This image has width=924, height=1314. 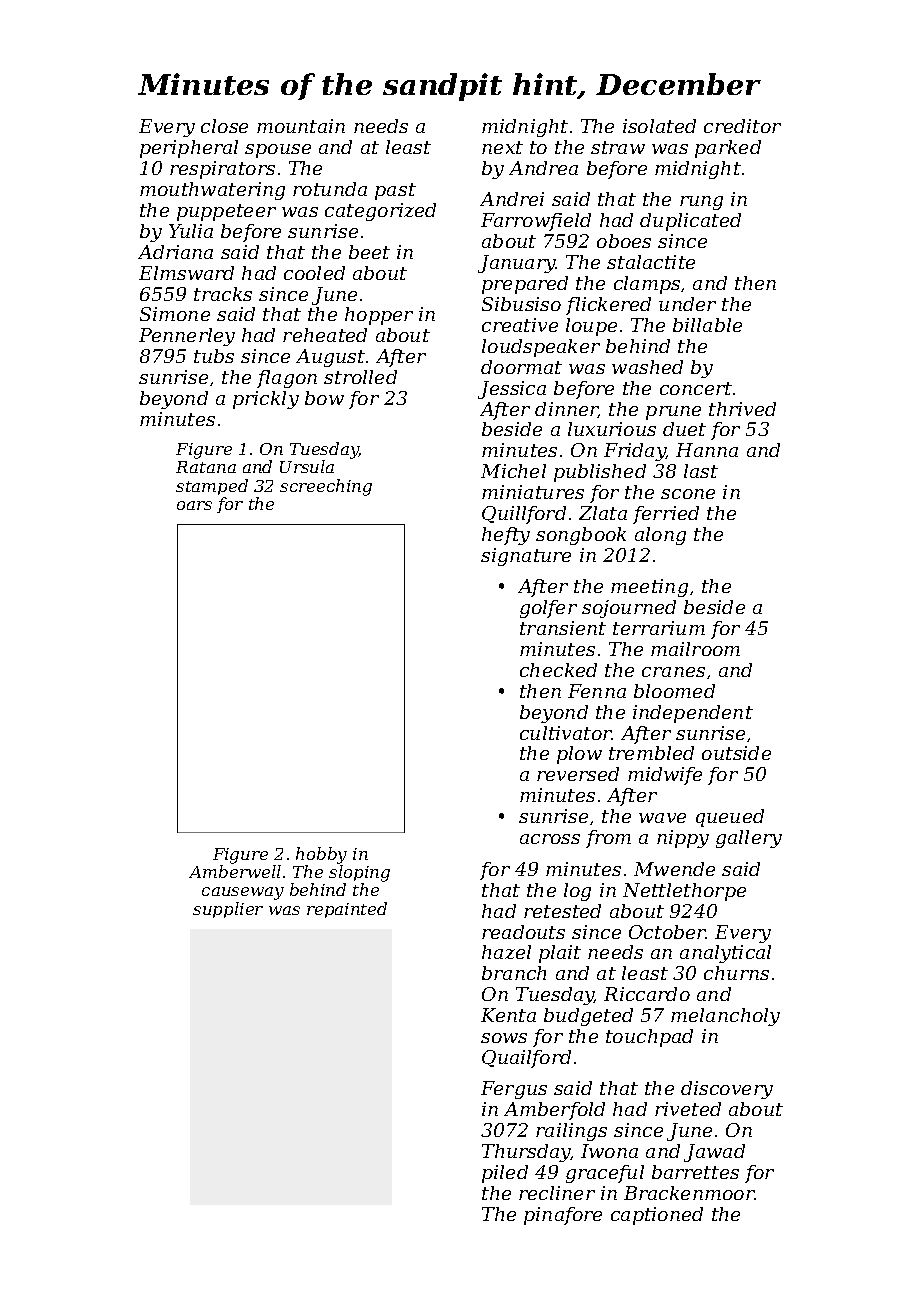 What do you see at coordinates (243, 893) in the image?
I see `causeway` at bounding box center [243, 893].
